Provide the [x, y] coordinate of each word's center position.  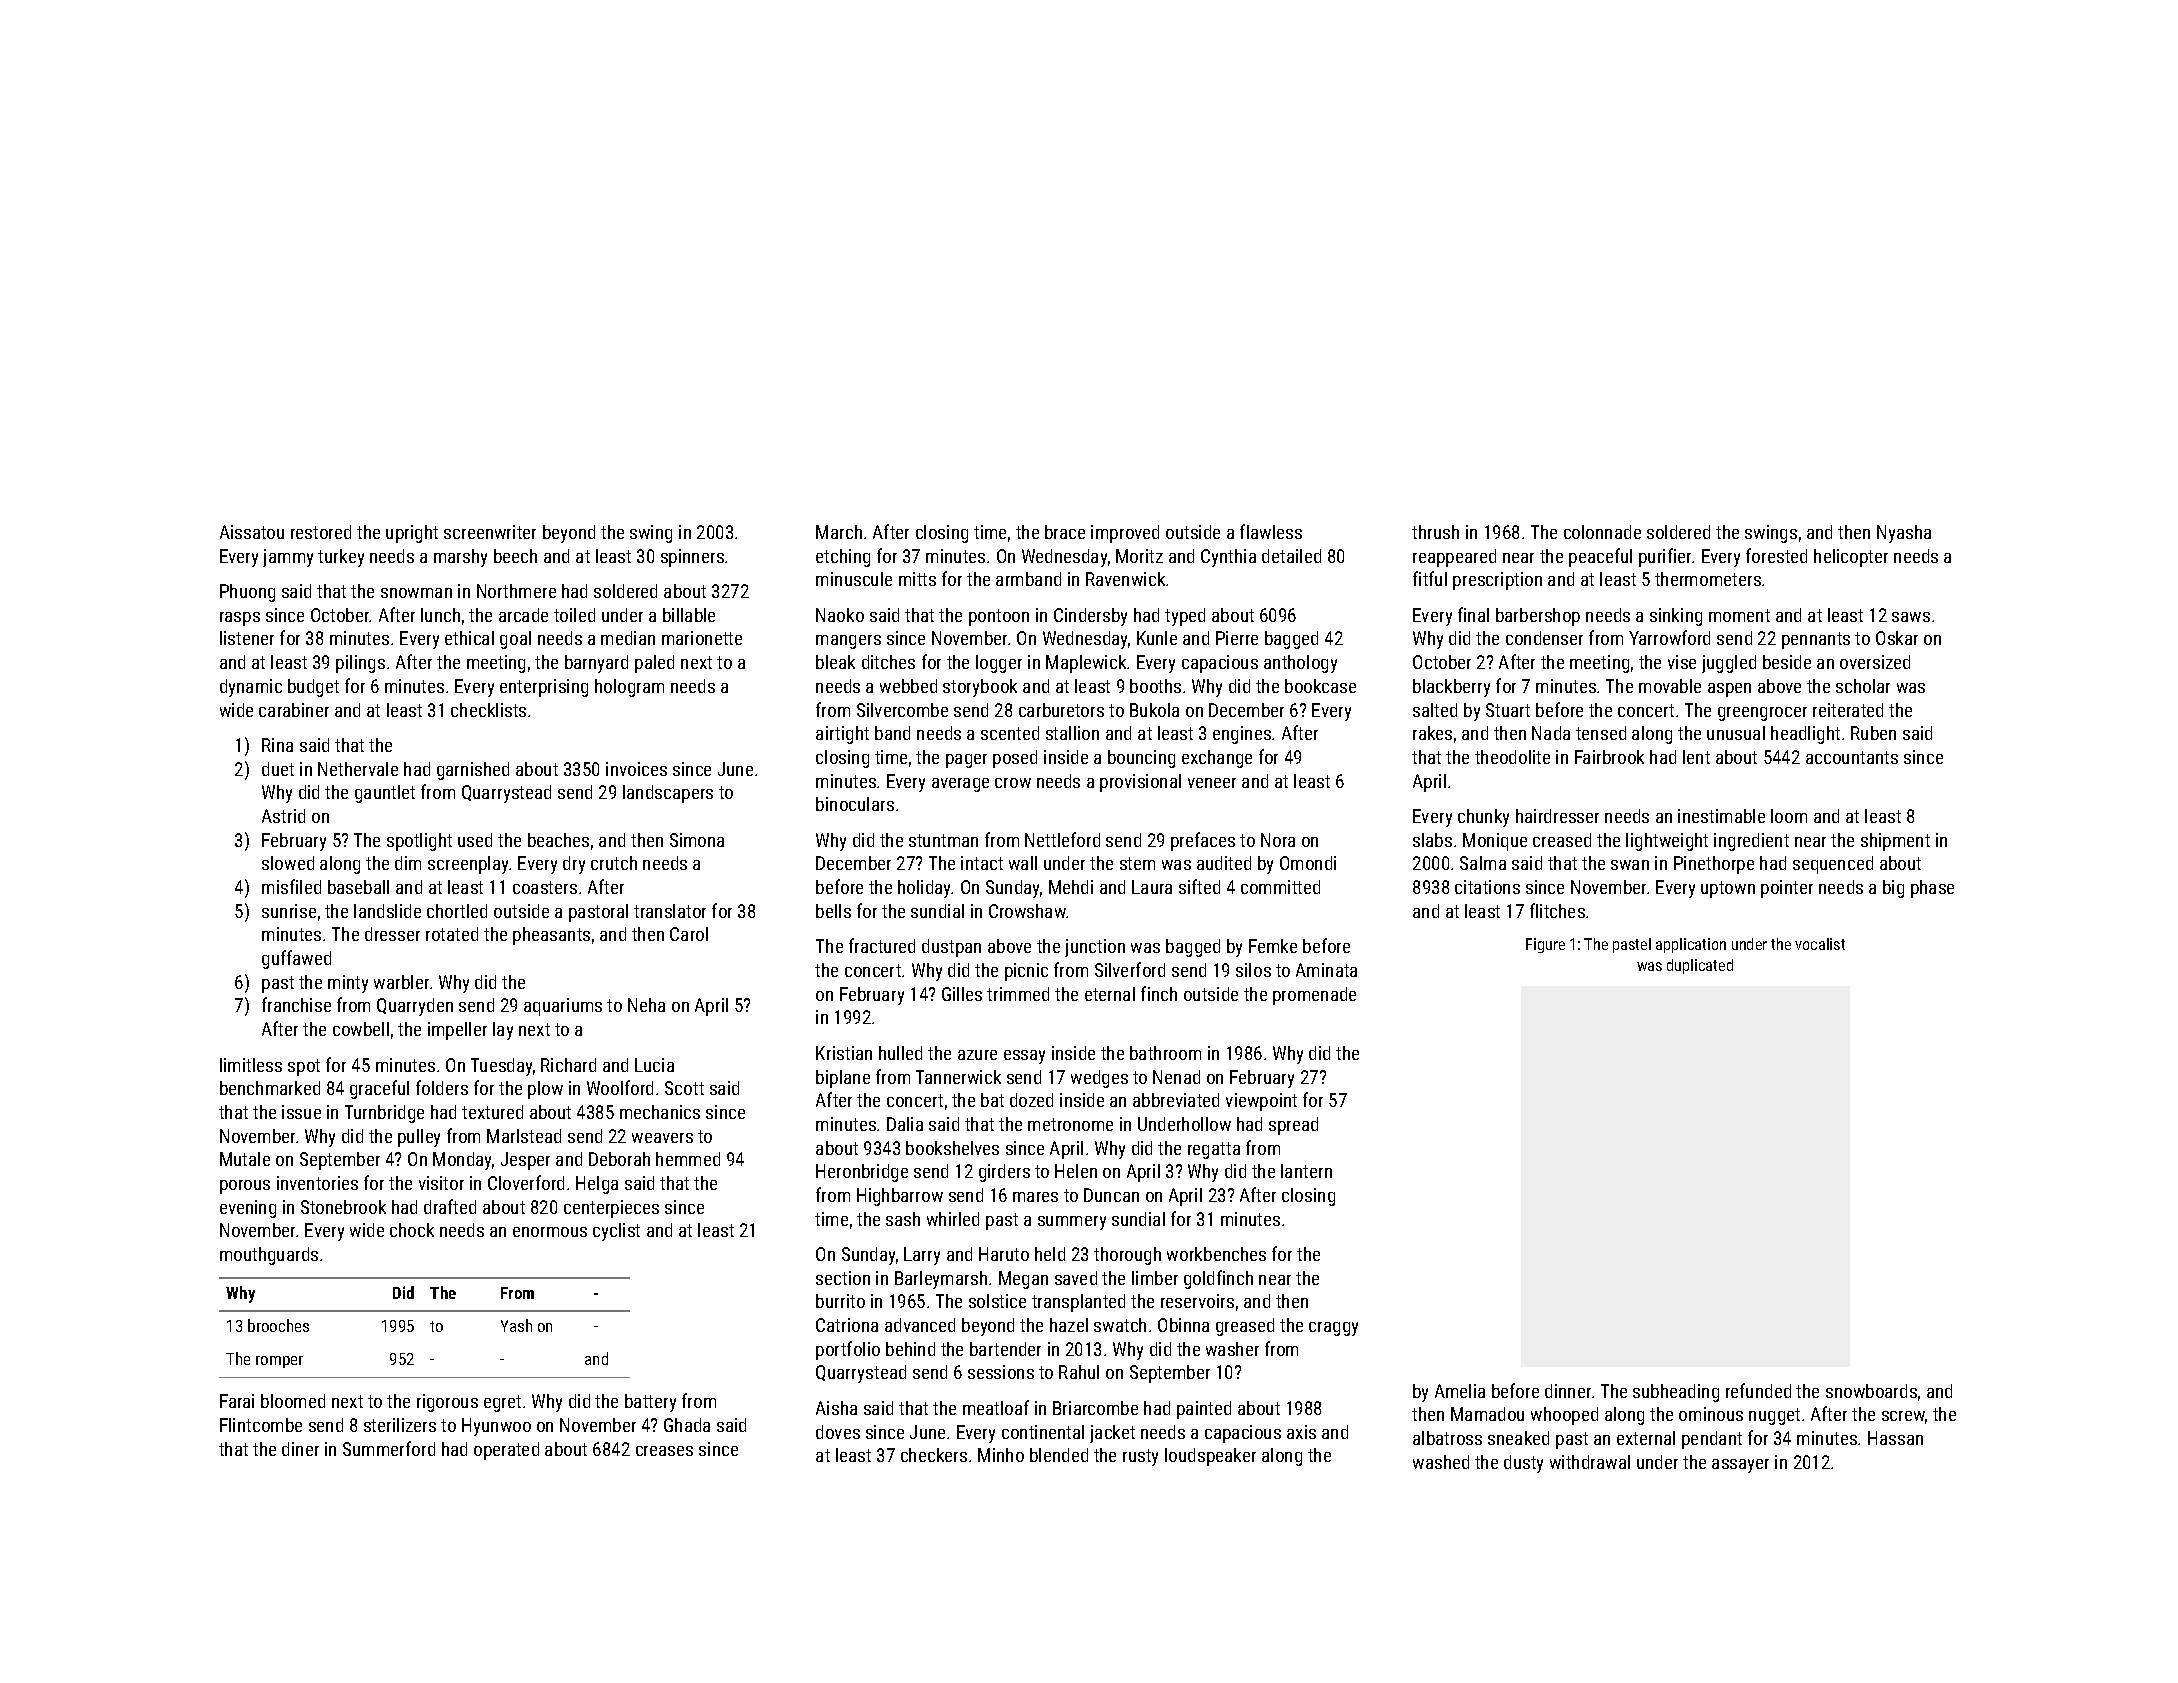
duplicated [1700, 966]
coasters [545, 887]
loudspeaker [1210, 1457]
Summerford [389, 1448]
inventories [317, 1183]
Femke [1273, 946]
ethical [469, 638]
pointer [1787, 889]
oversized [1875, 662]
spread [1293, 1126]
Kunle [1157, 638]
